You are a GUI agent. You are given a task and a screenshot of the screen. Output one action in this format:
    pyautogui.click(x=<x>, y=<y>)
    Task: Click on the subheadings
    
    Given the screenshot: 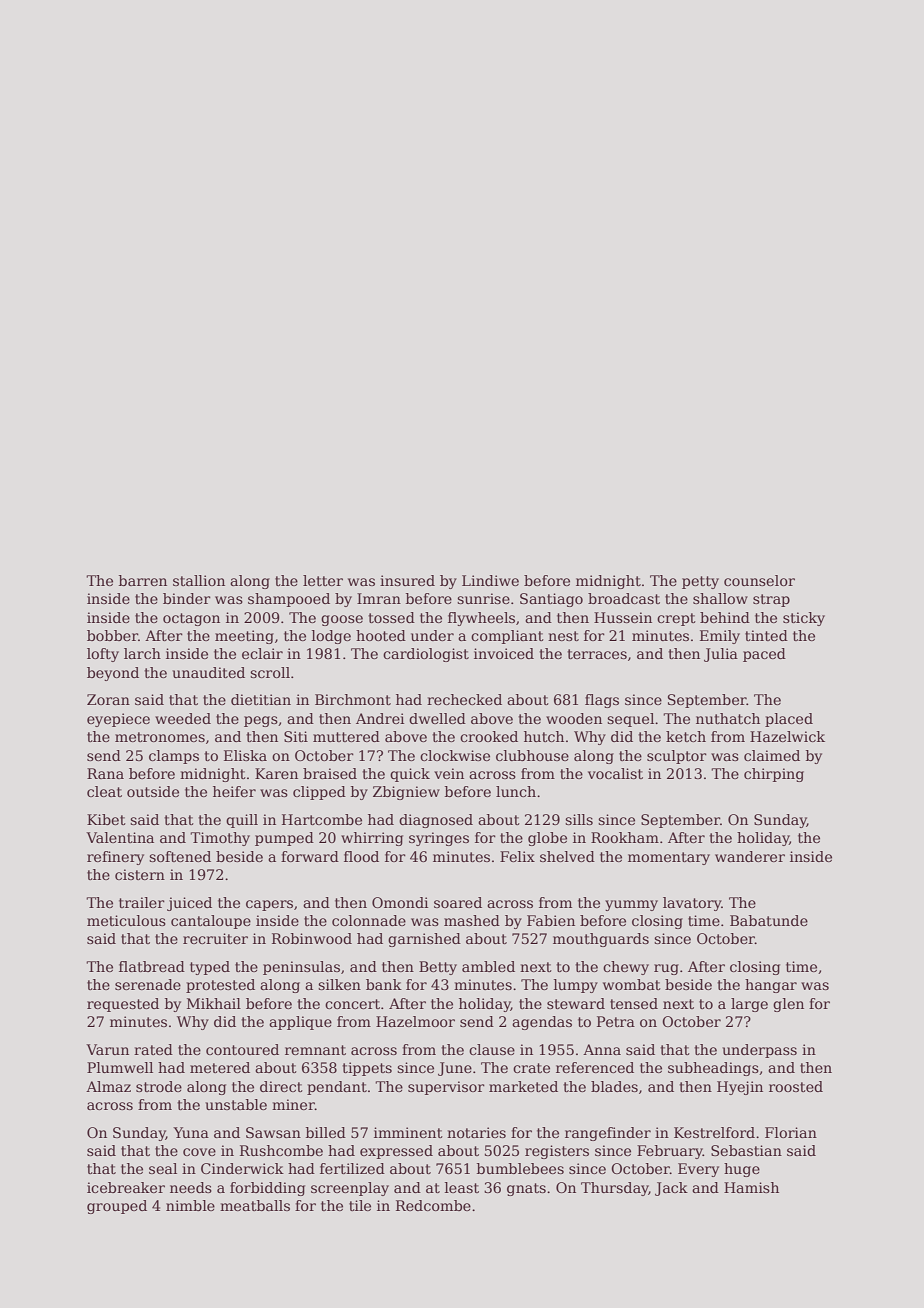 What is the action you would take?
    pyautogui.click(x=713, y=1069)
